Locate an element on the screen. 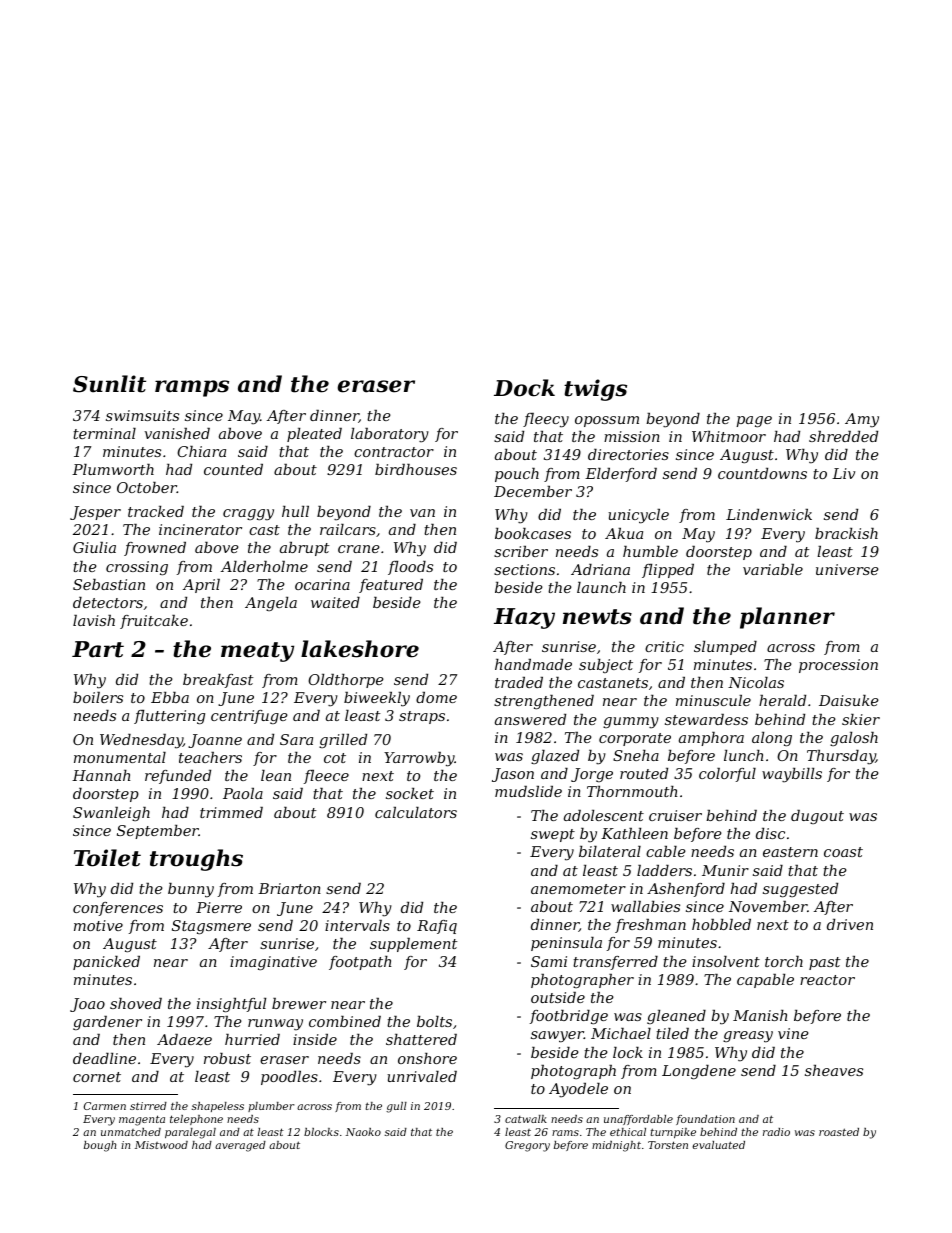  Alderholme is located at coordinates (264, 566).
